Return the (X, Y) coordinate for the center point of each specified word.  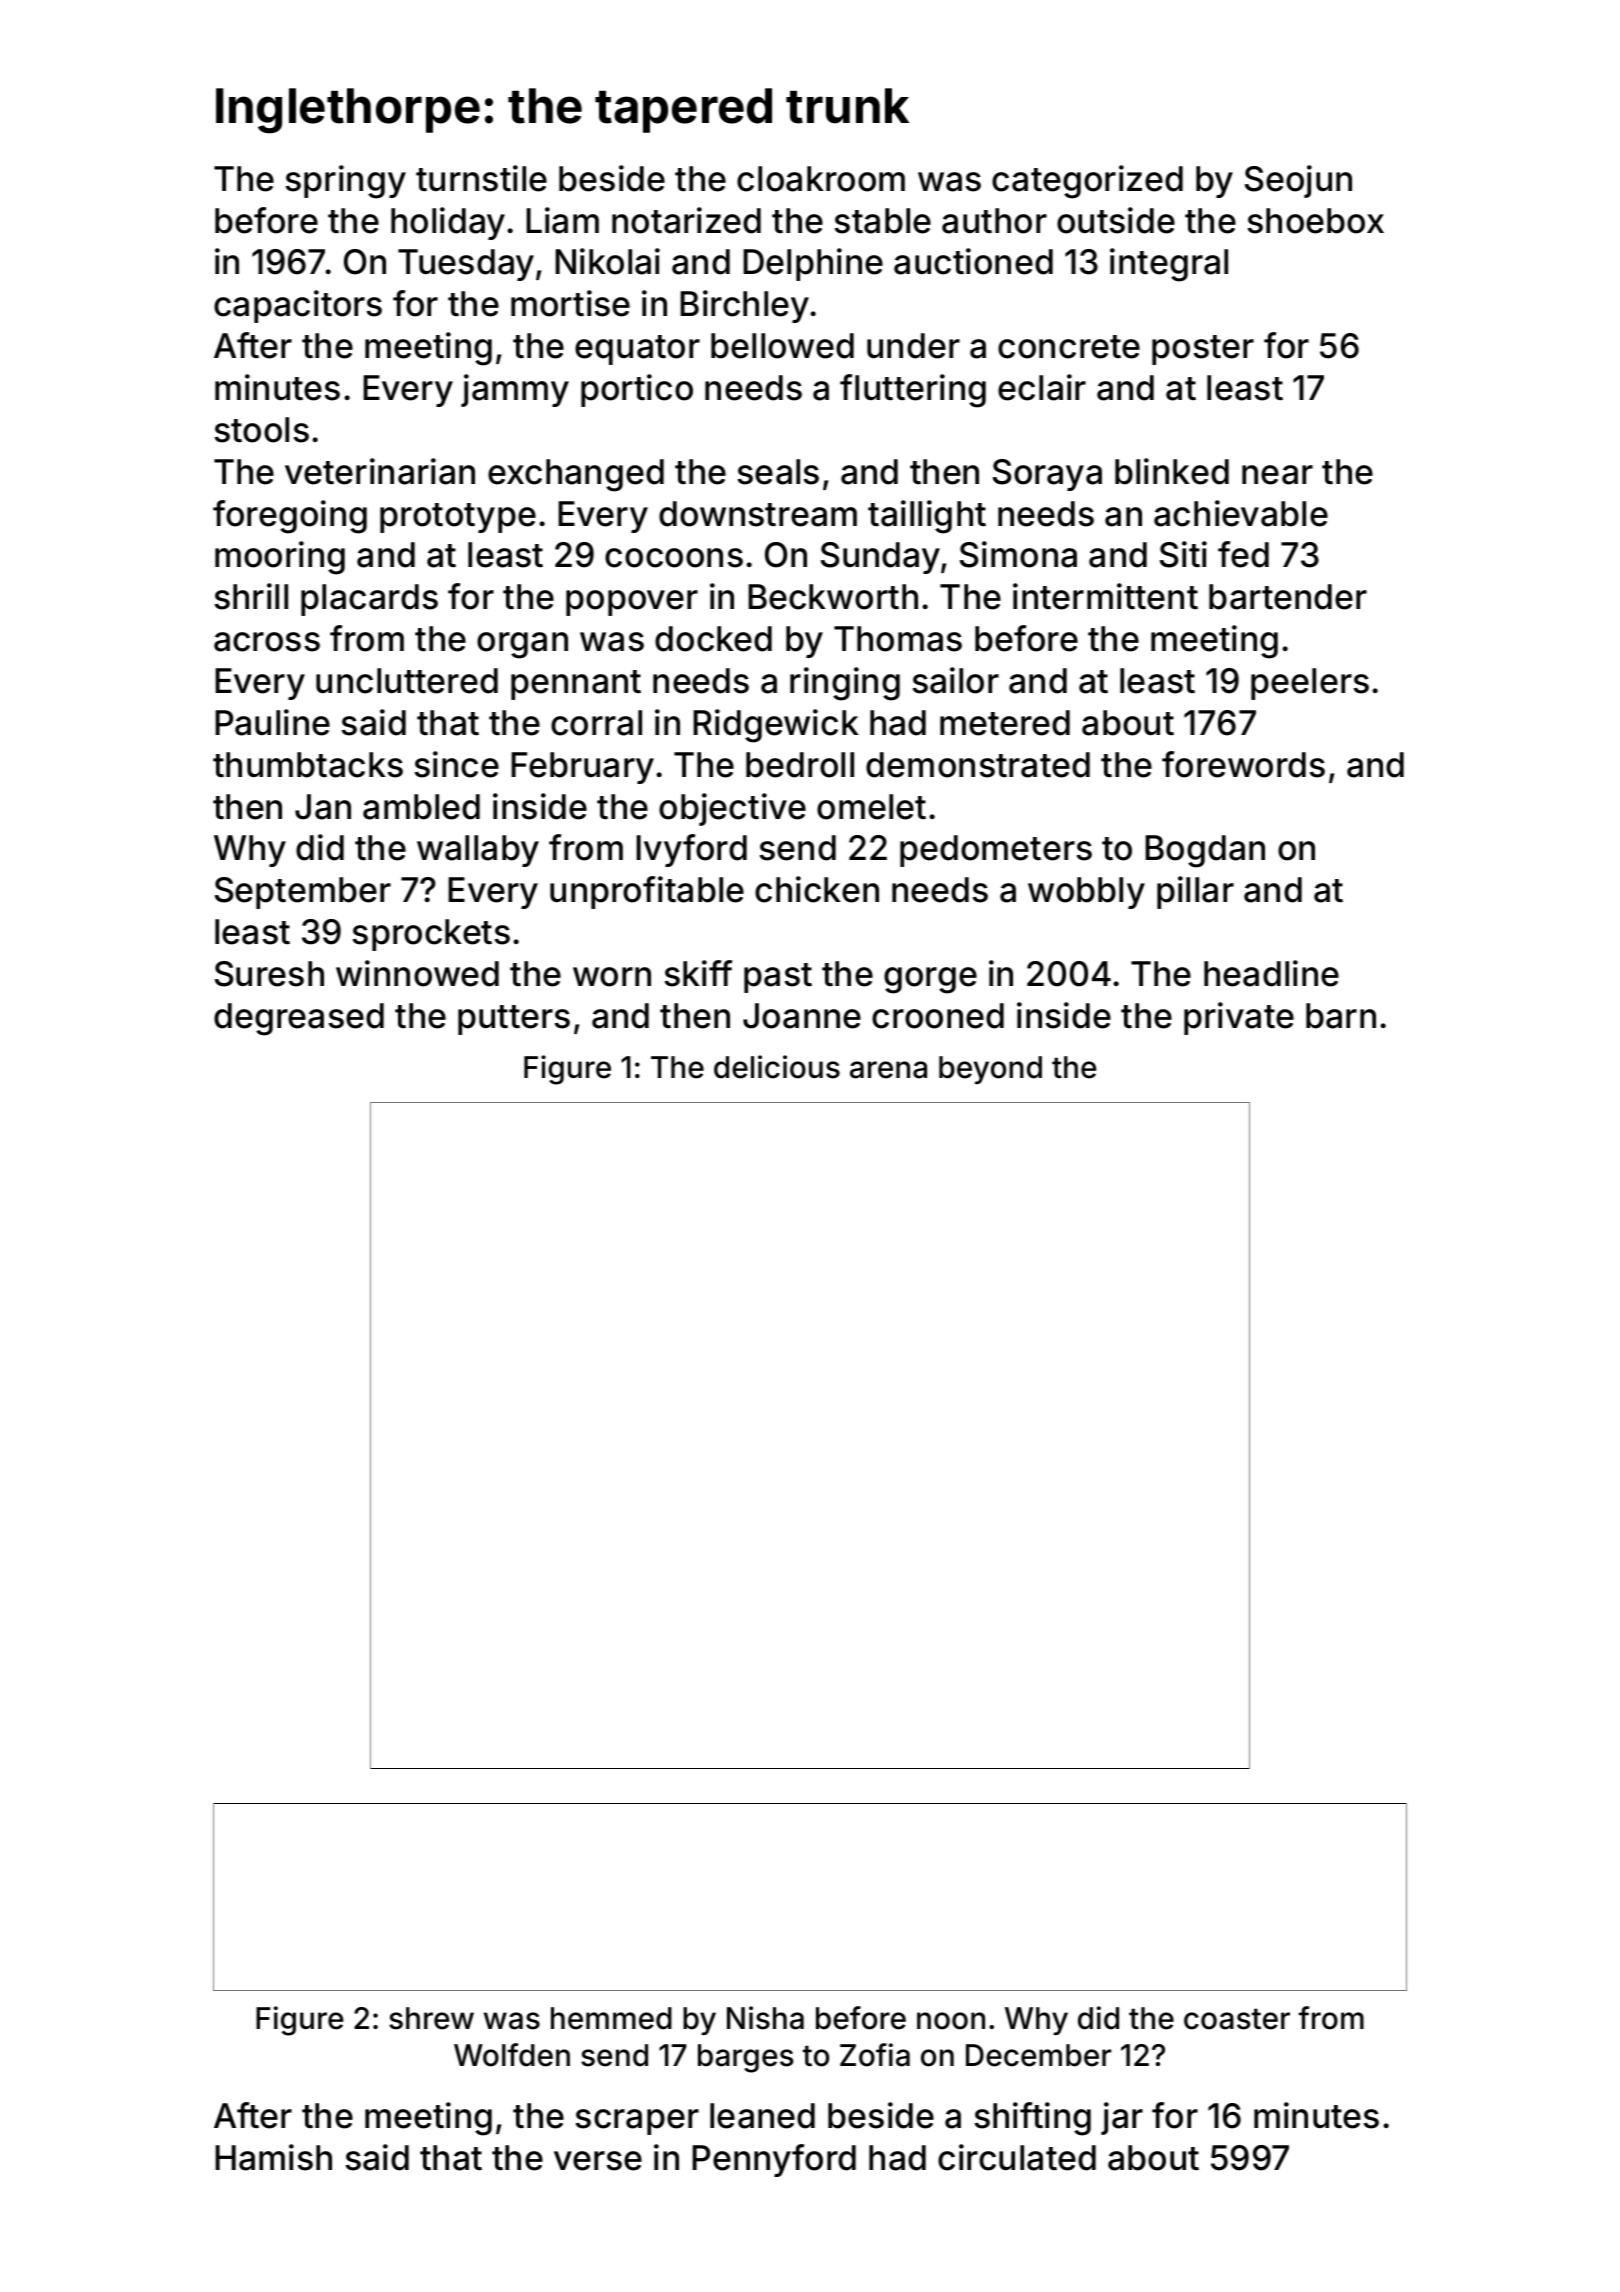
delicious (777, 1067)
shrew (431, 2018)
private (1239, 1018)
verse (598, 2161)
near (1277, 475)
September (303, 893)
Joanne (802, 1016)
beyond (990, 1070)
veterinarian (380, 471)
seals (778, 472)
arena (888, 1070)
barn (1341, 1016)
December (1038, 2055)
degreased (299, 1019)
